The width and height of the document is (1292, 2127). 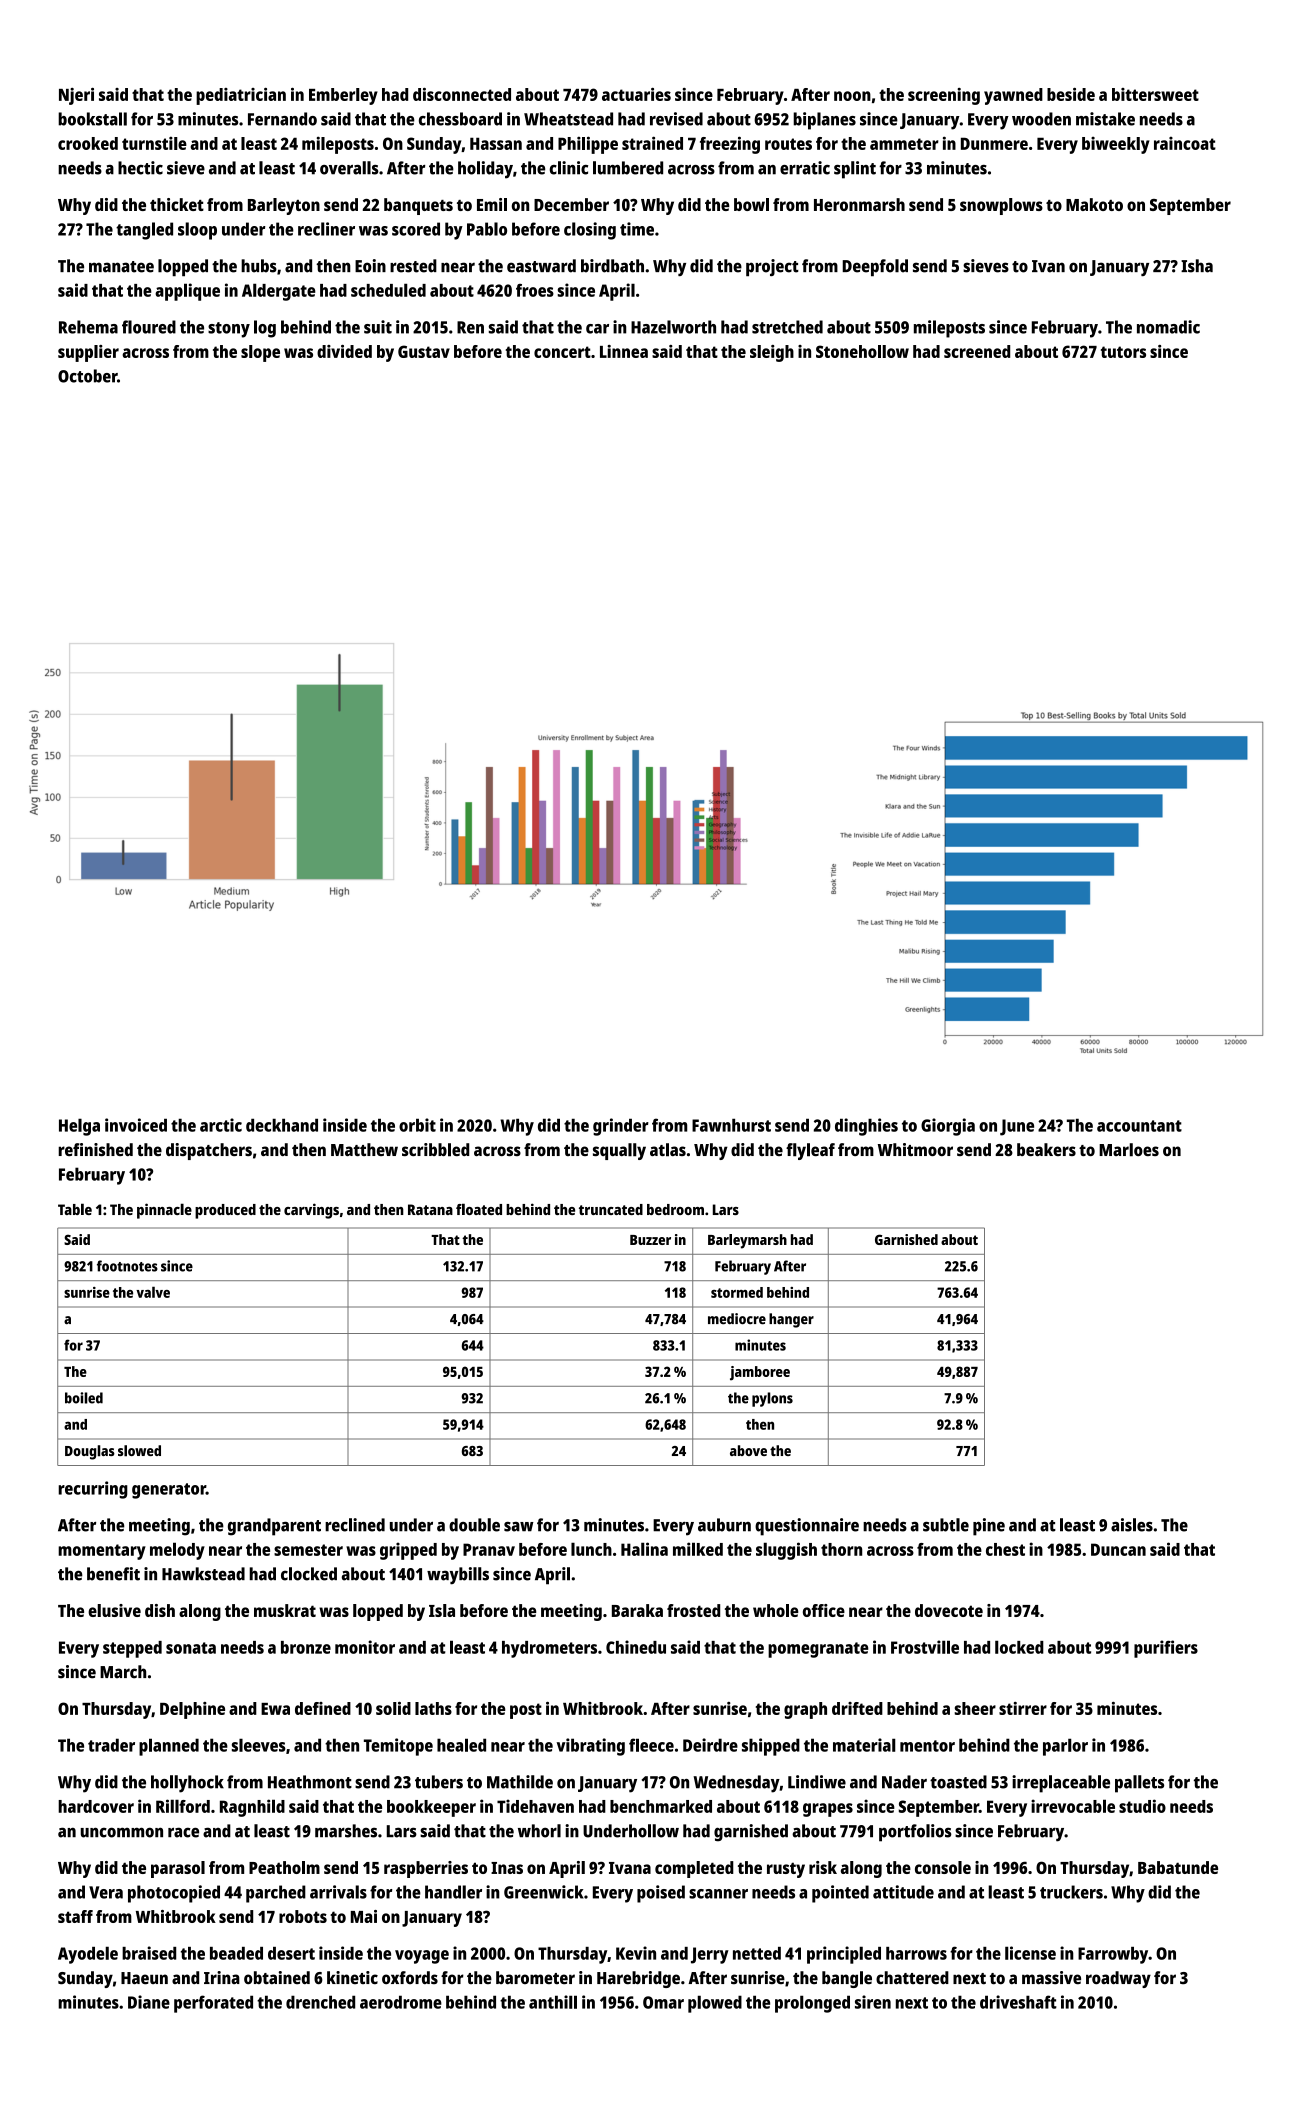 I want to click on sleigh, so click(x=772, y=353).
